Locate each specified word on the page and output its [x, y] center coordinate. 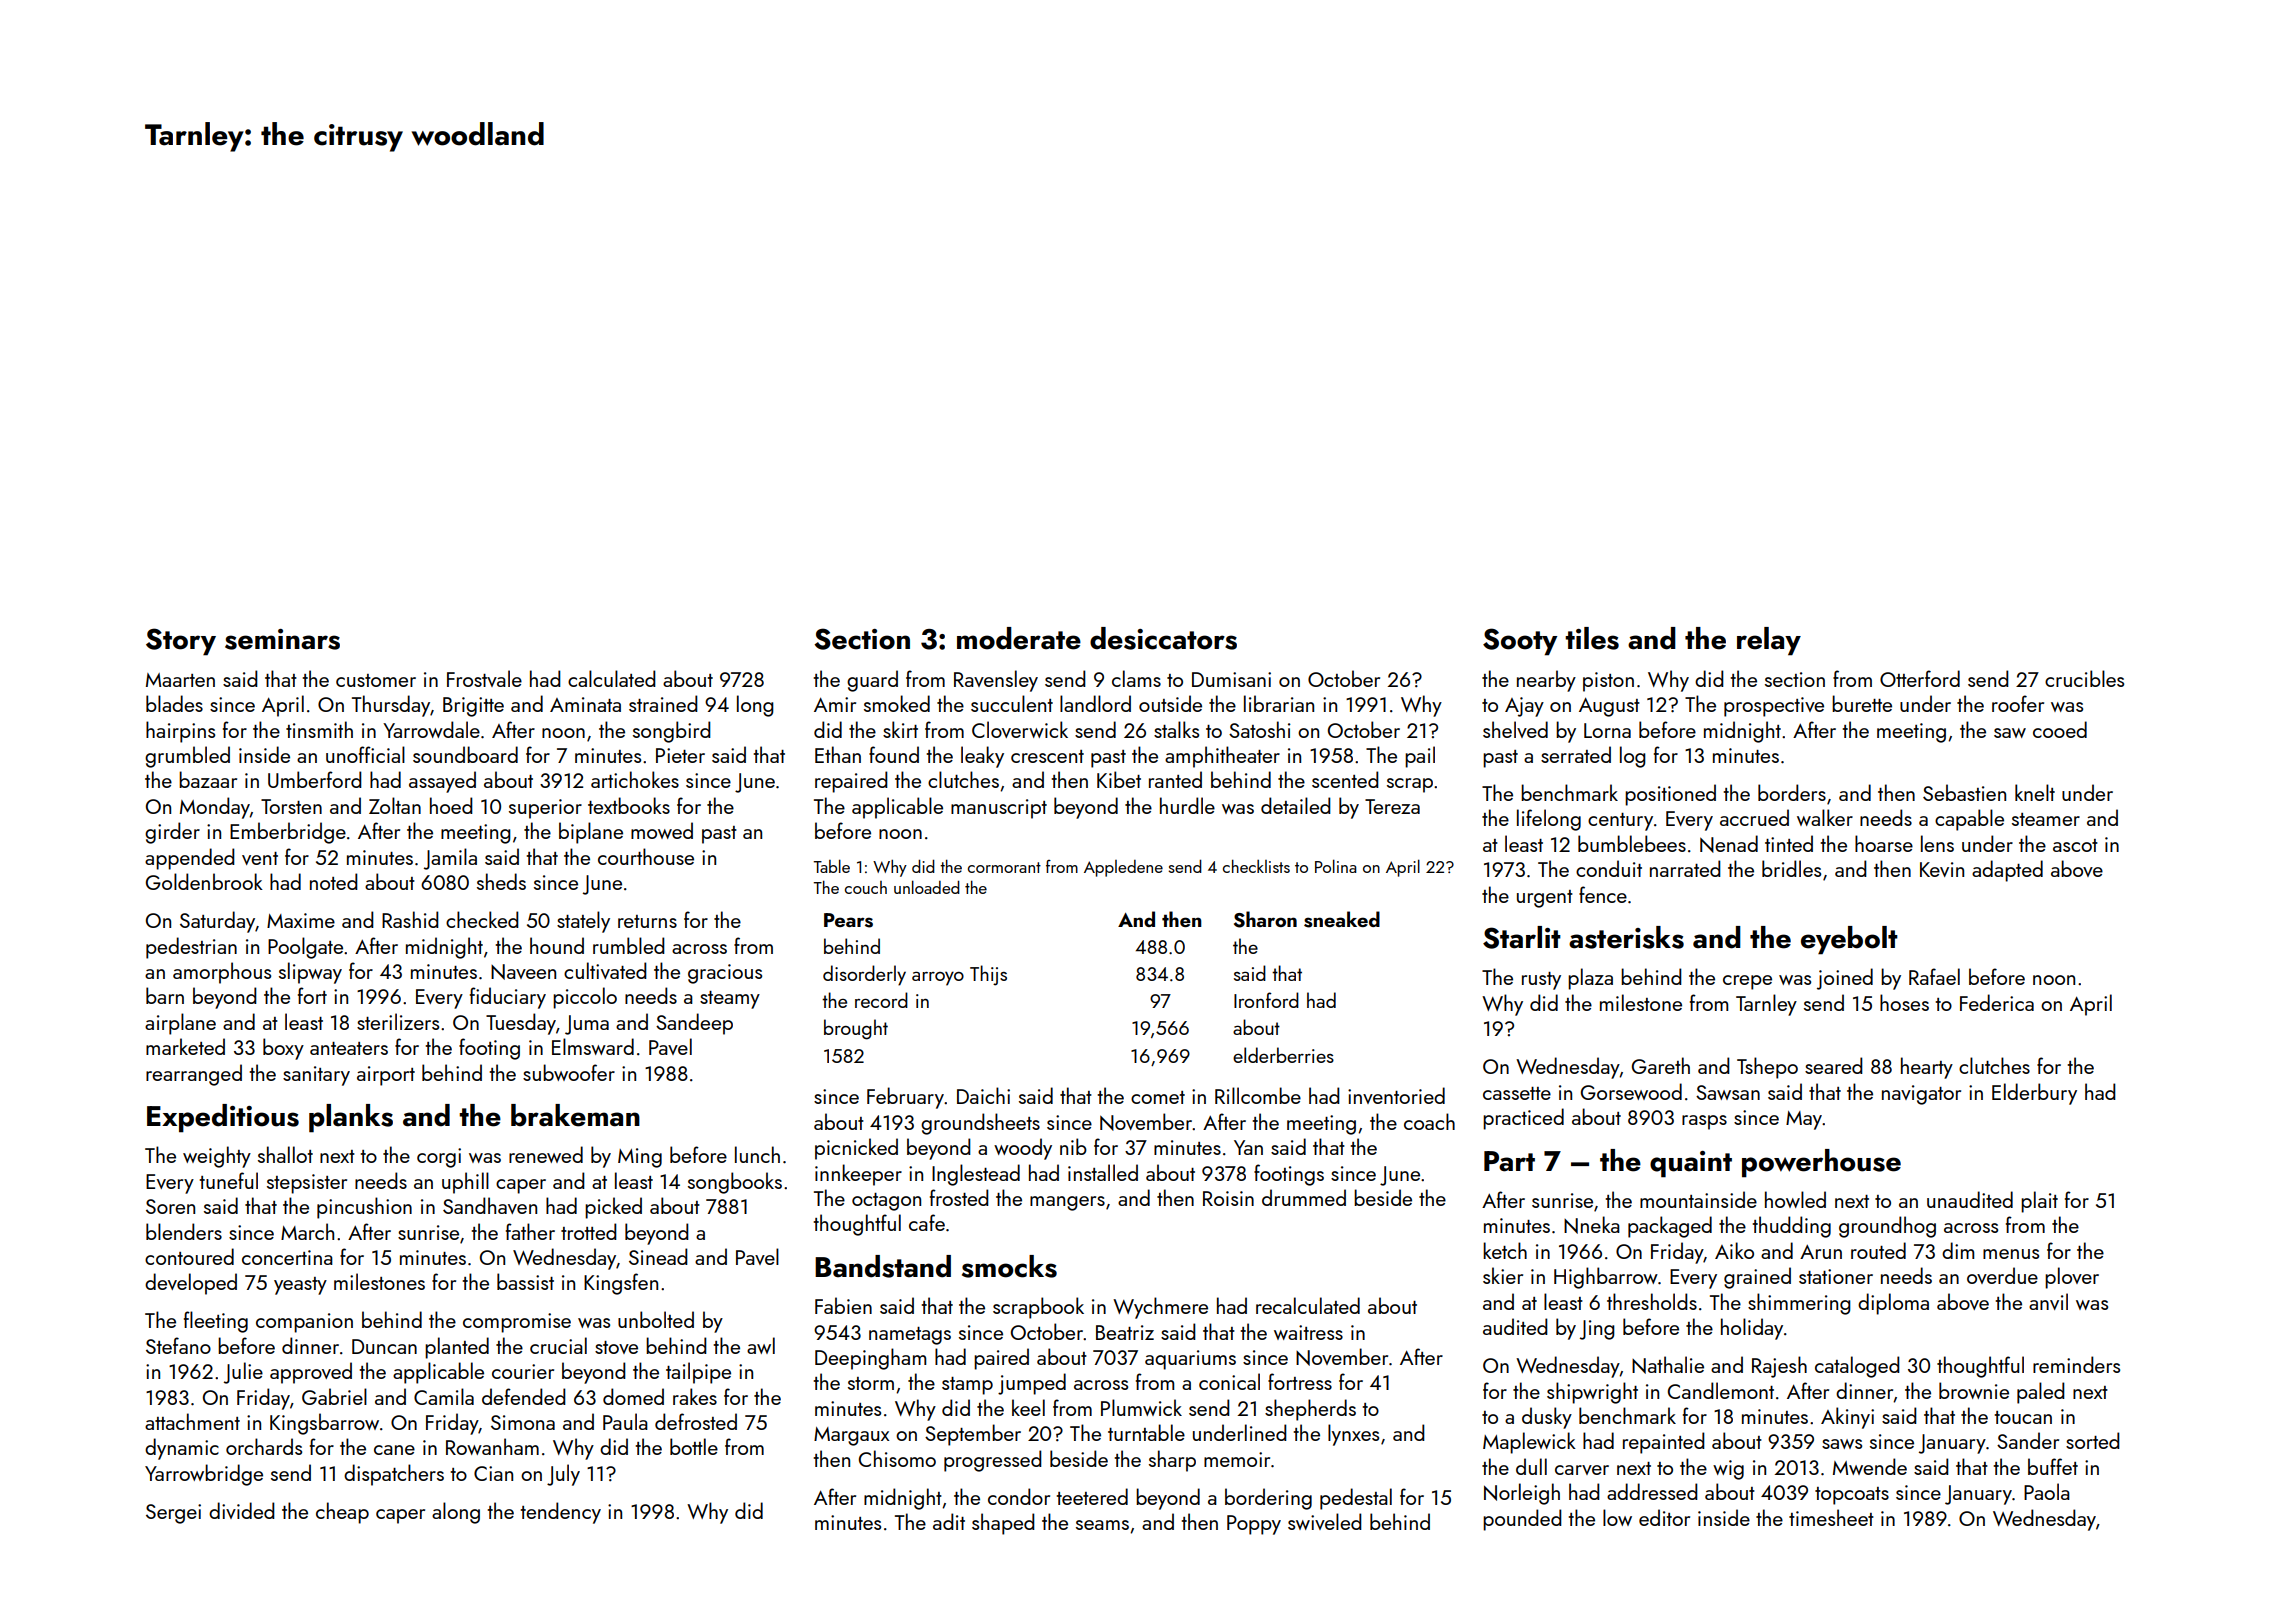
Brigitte [473, 707]
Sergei [173, 1514]
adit [949, 1521]
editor [1664, 1517]
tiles [1592, 638]
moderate [1019, 638]
